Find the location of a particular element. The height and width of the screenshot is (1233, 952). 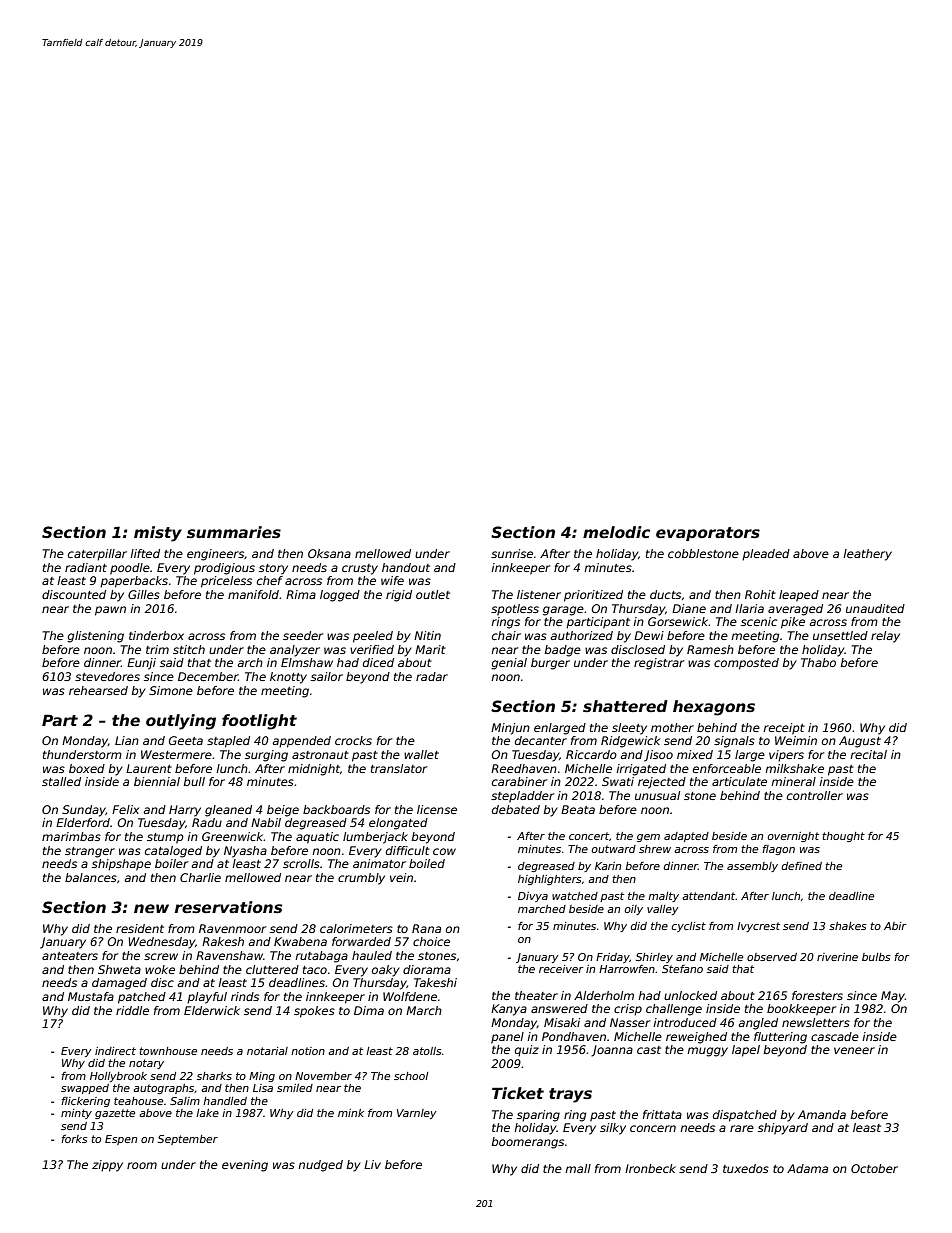

leathery is located at coordinates (867, 555).
